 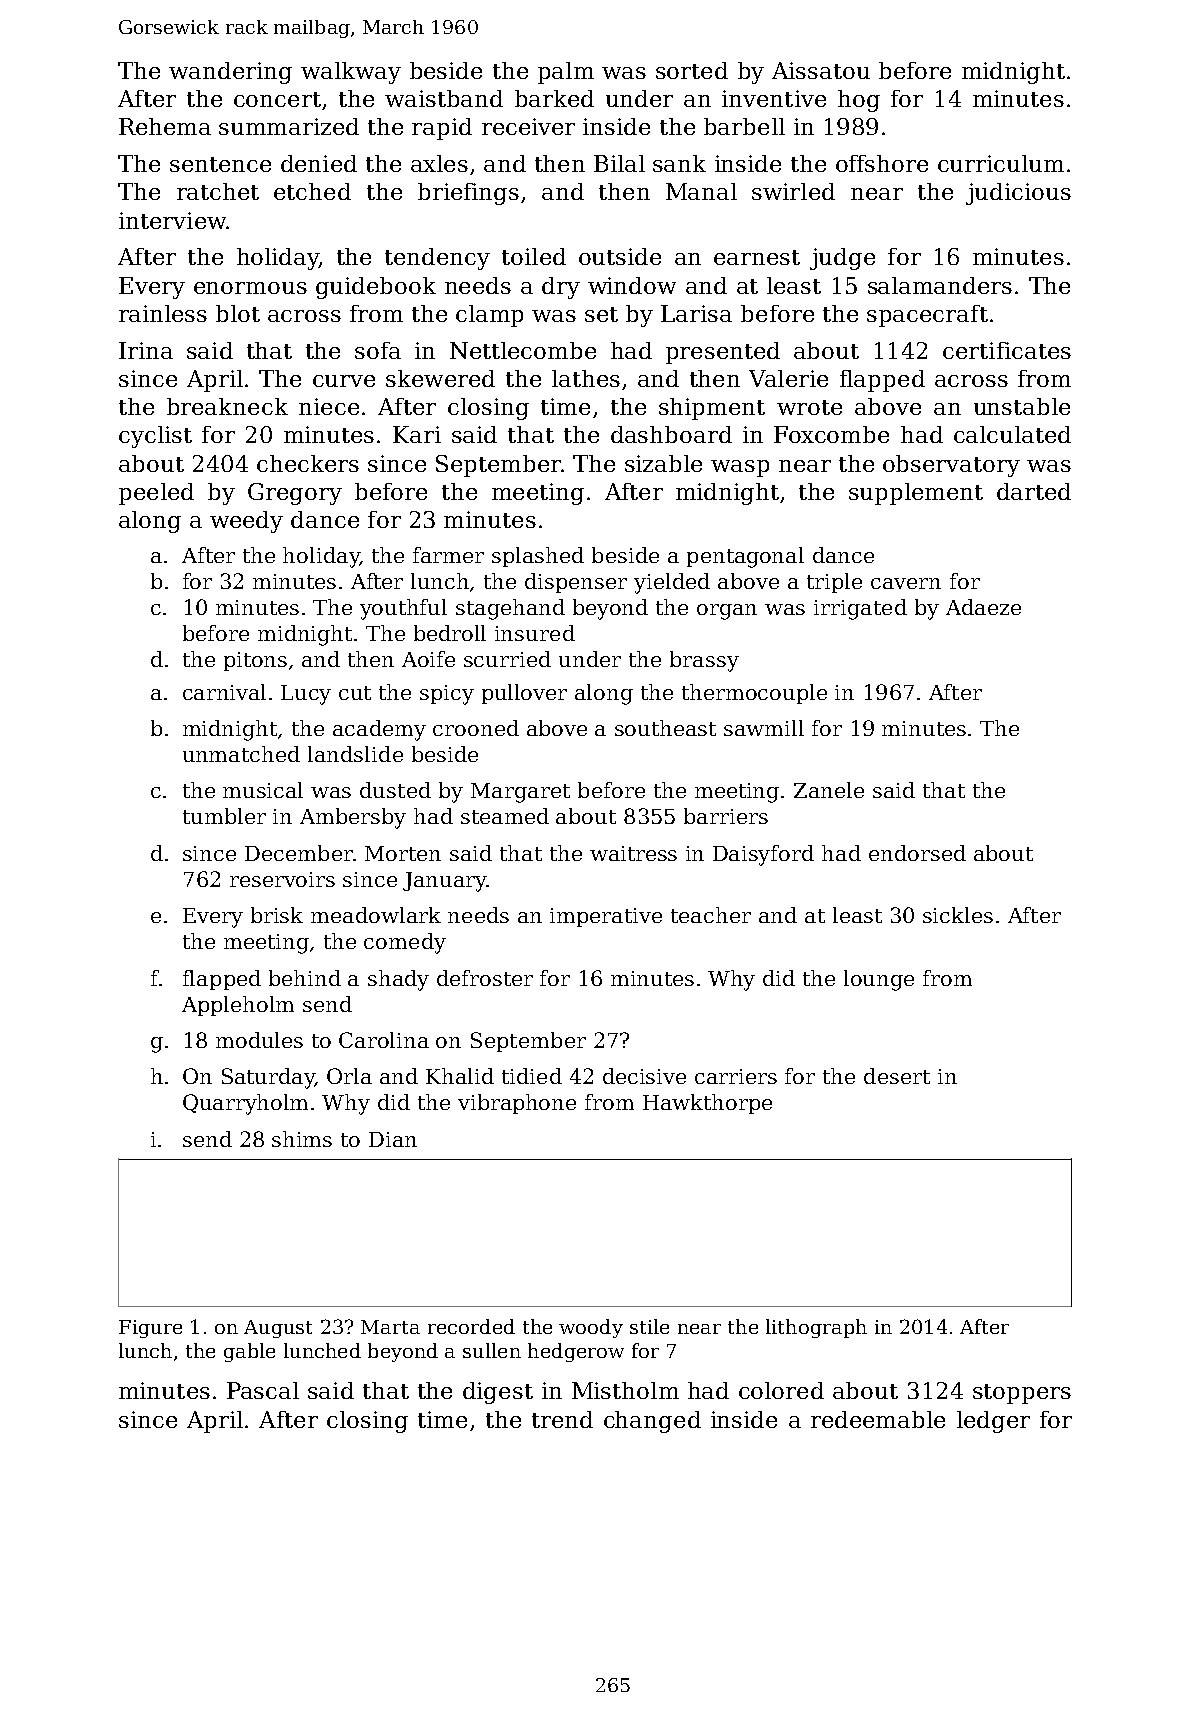 I want to click on waitress, so click(x=633, y=853).
